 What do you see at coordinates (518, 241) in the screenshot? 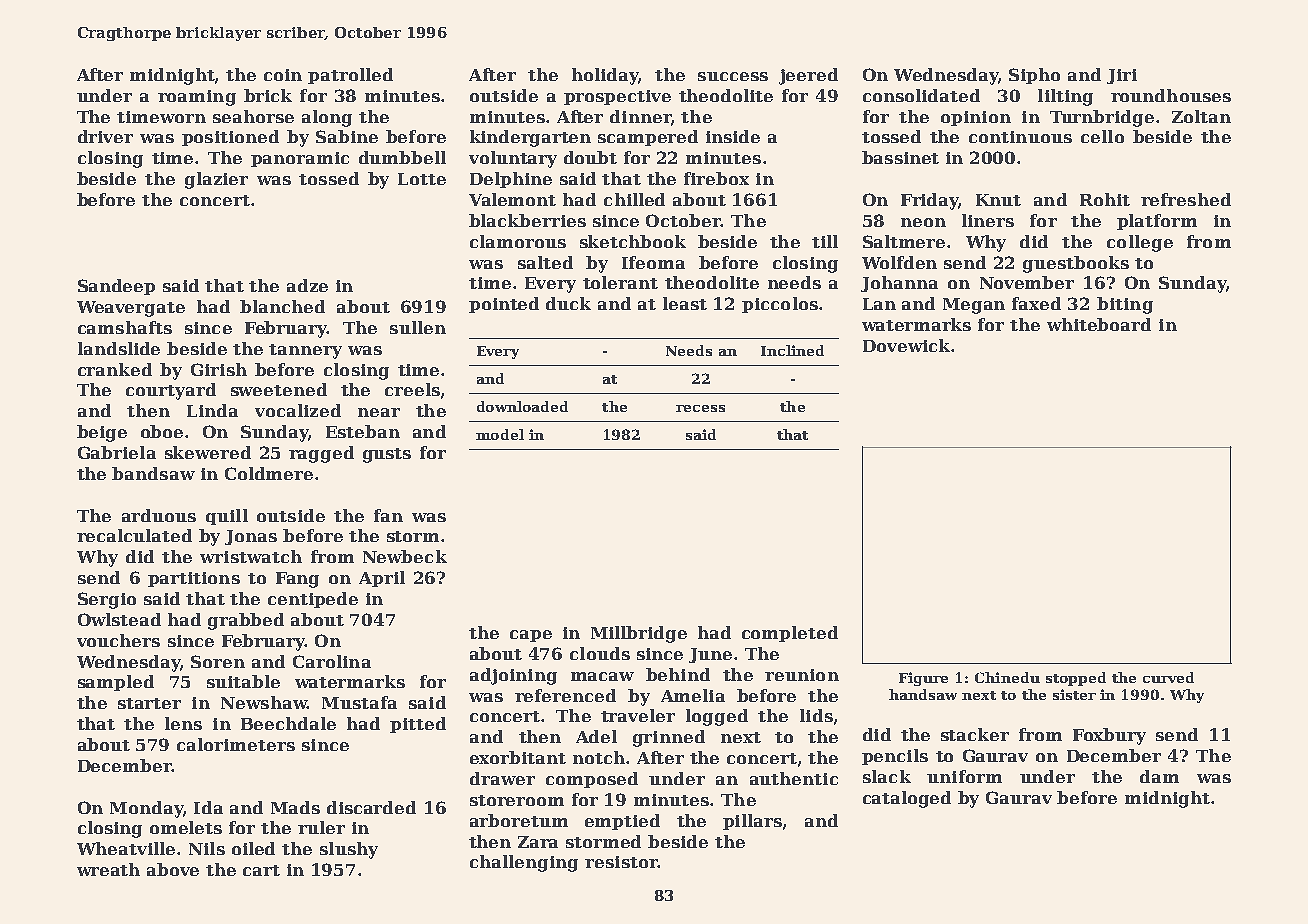
I see `clamorous` at bounding box center [518, 241].
